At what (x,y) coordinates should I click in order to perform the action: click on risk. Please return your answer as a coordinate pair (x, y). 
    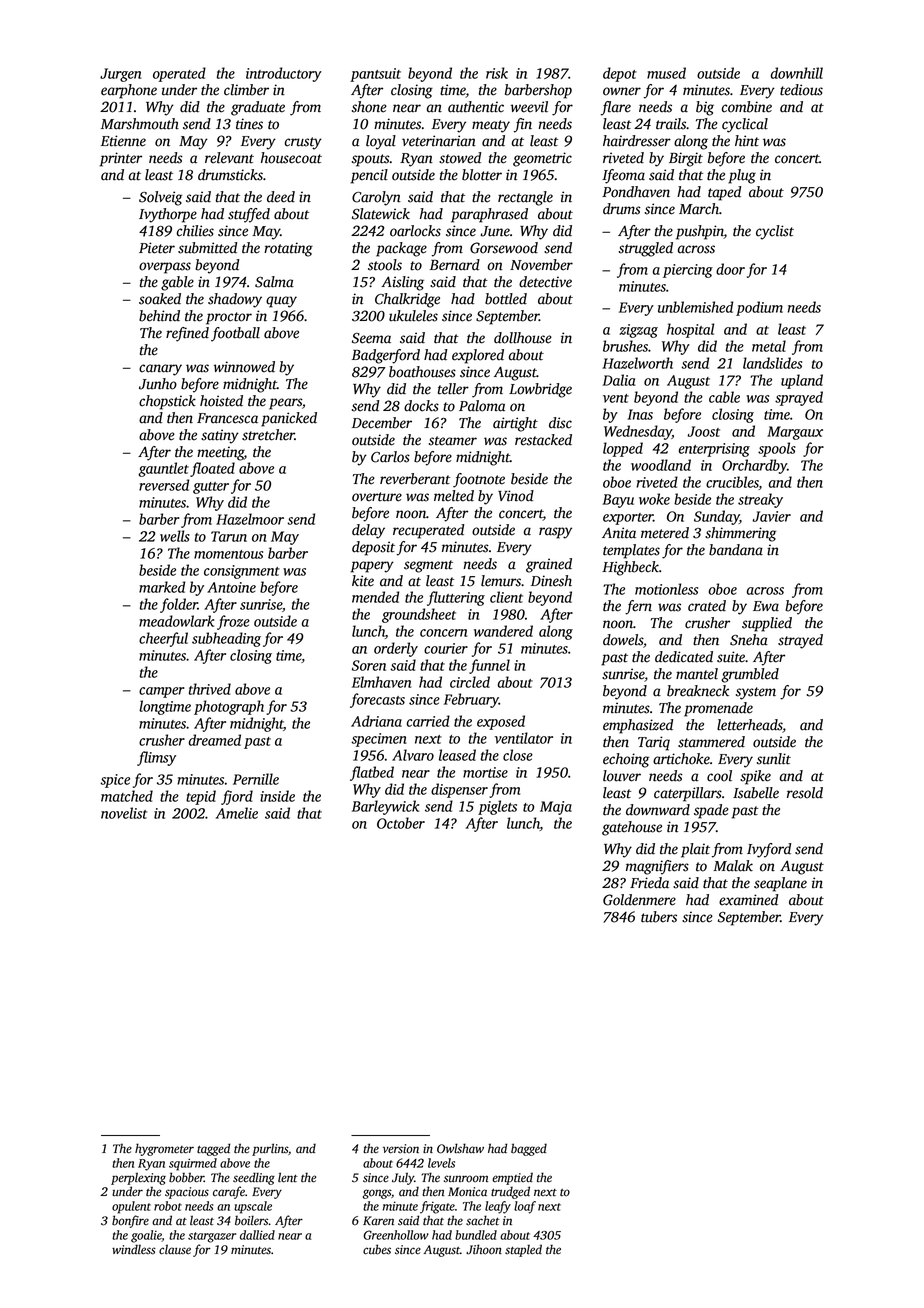
    Looking at the image, I should click on (497, 73).
